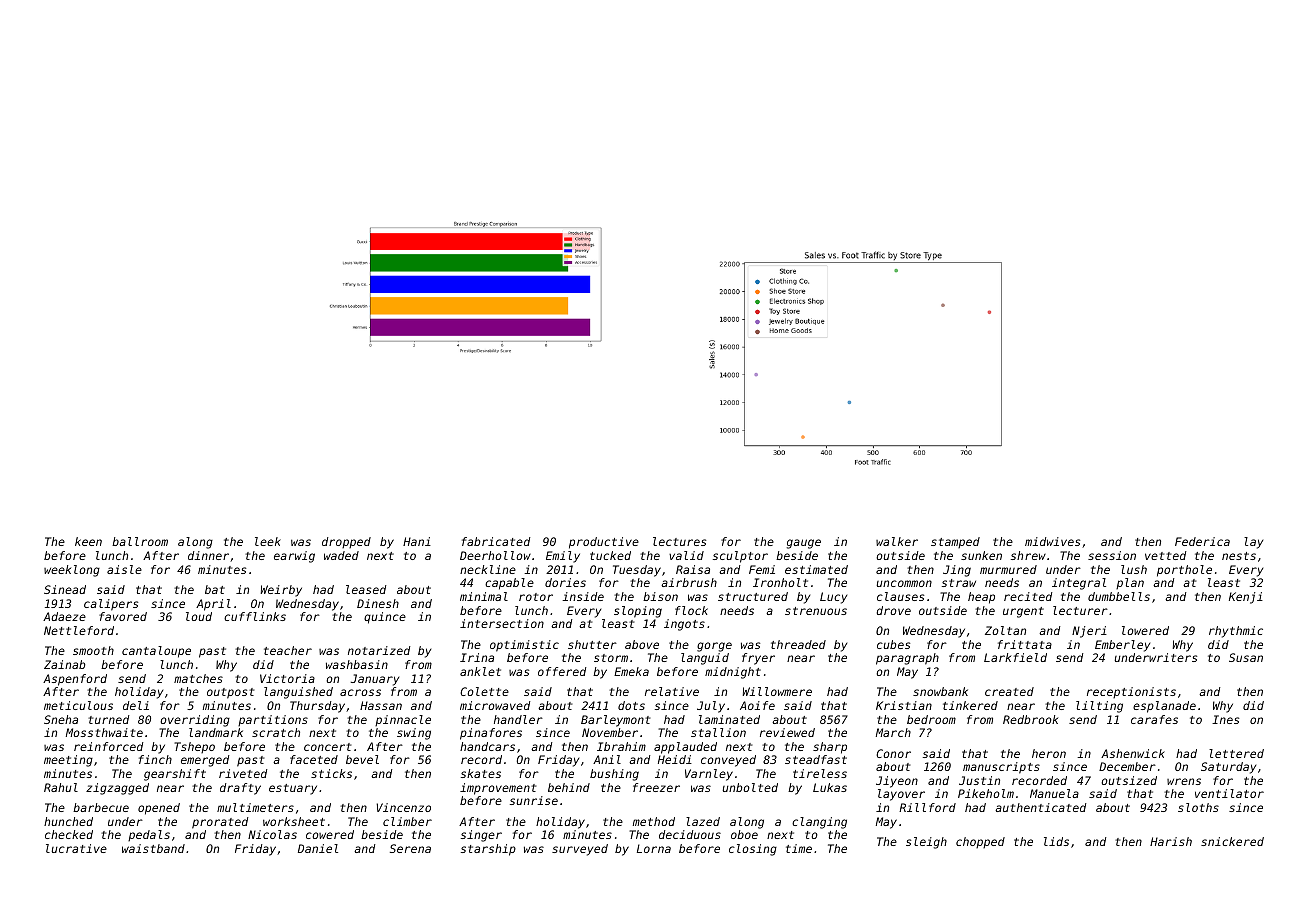 The height and width of the screenshot is (924, 1308). I want to click on ballroom, so click(140, 541).
